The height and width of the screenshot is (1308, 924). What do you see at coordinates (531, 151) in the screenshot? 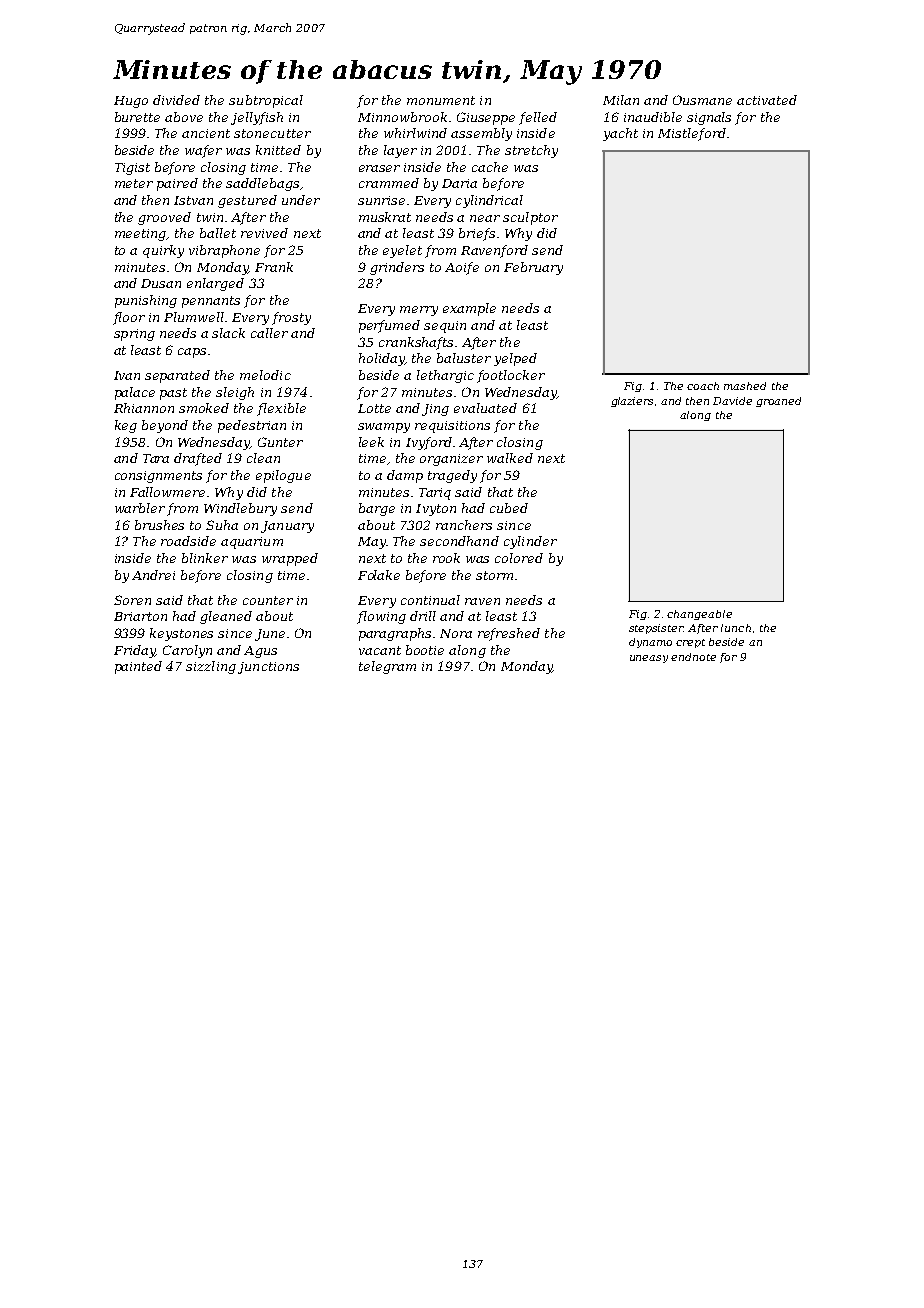
I see `stretchy` at bounding box center [531, 151].
